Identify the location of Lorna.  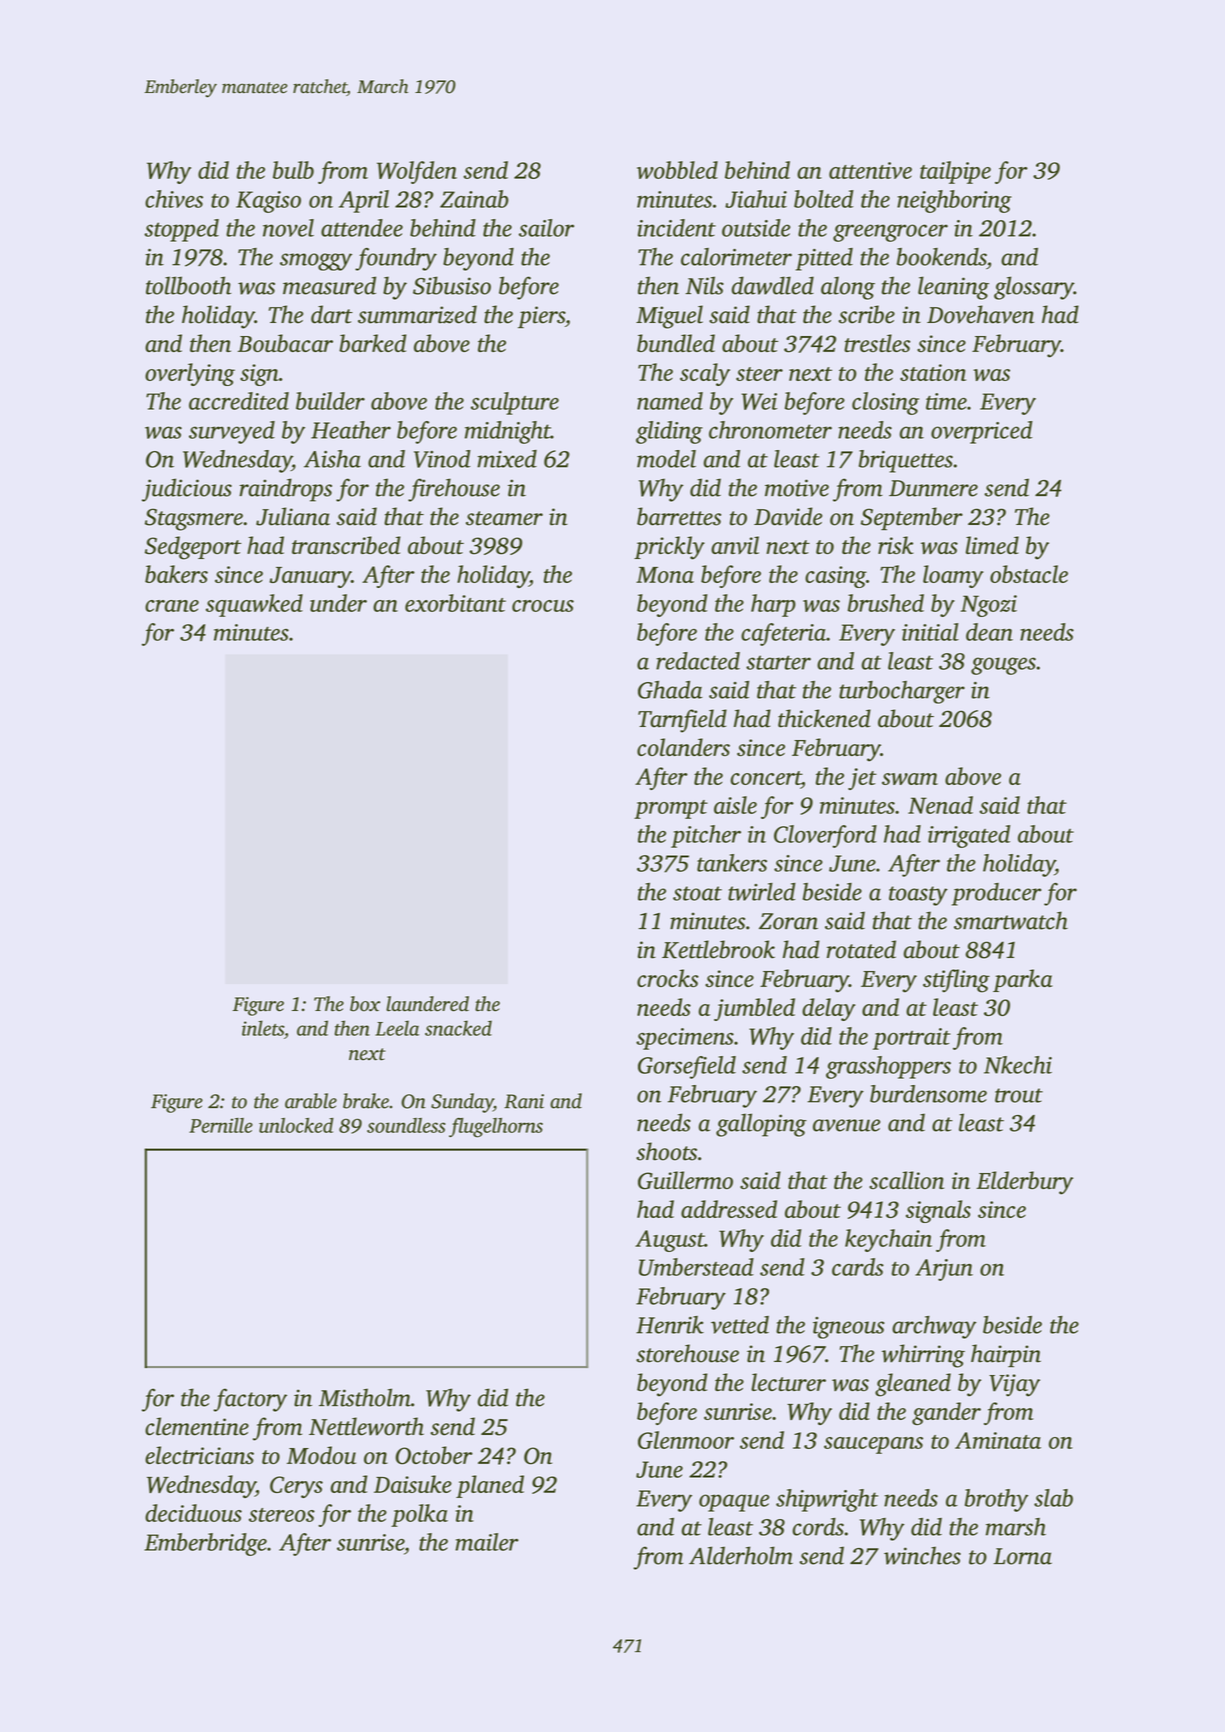
(1022, 1556).
